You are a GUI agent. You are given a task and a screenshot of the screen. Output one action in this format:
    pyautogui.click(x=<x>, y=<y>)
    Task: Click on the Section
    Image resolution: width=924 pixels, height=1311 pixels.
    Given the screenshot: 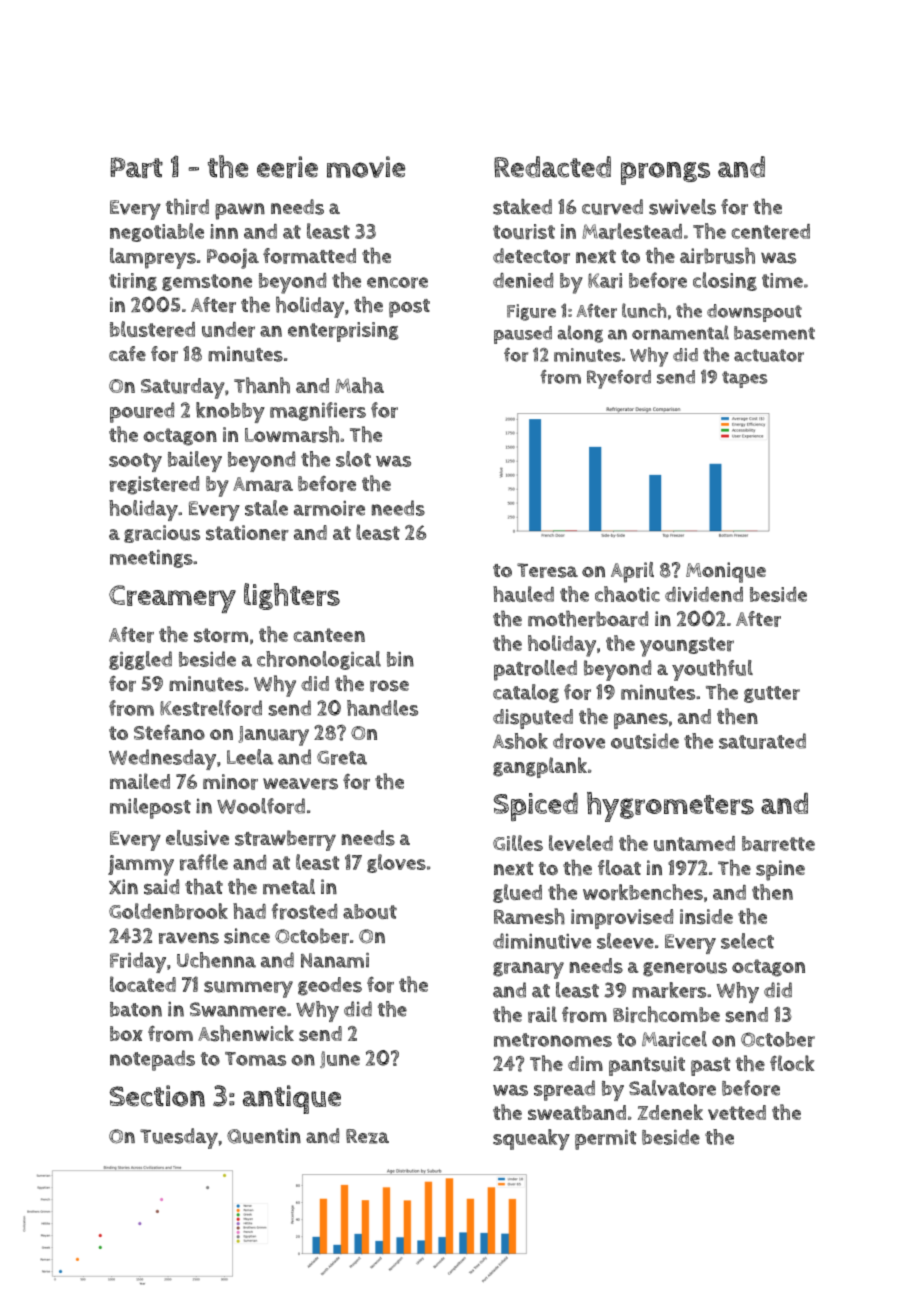 What is the action you would take?
    pyautogui.click(x=157, y=1096)
